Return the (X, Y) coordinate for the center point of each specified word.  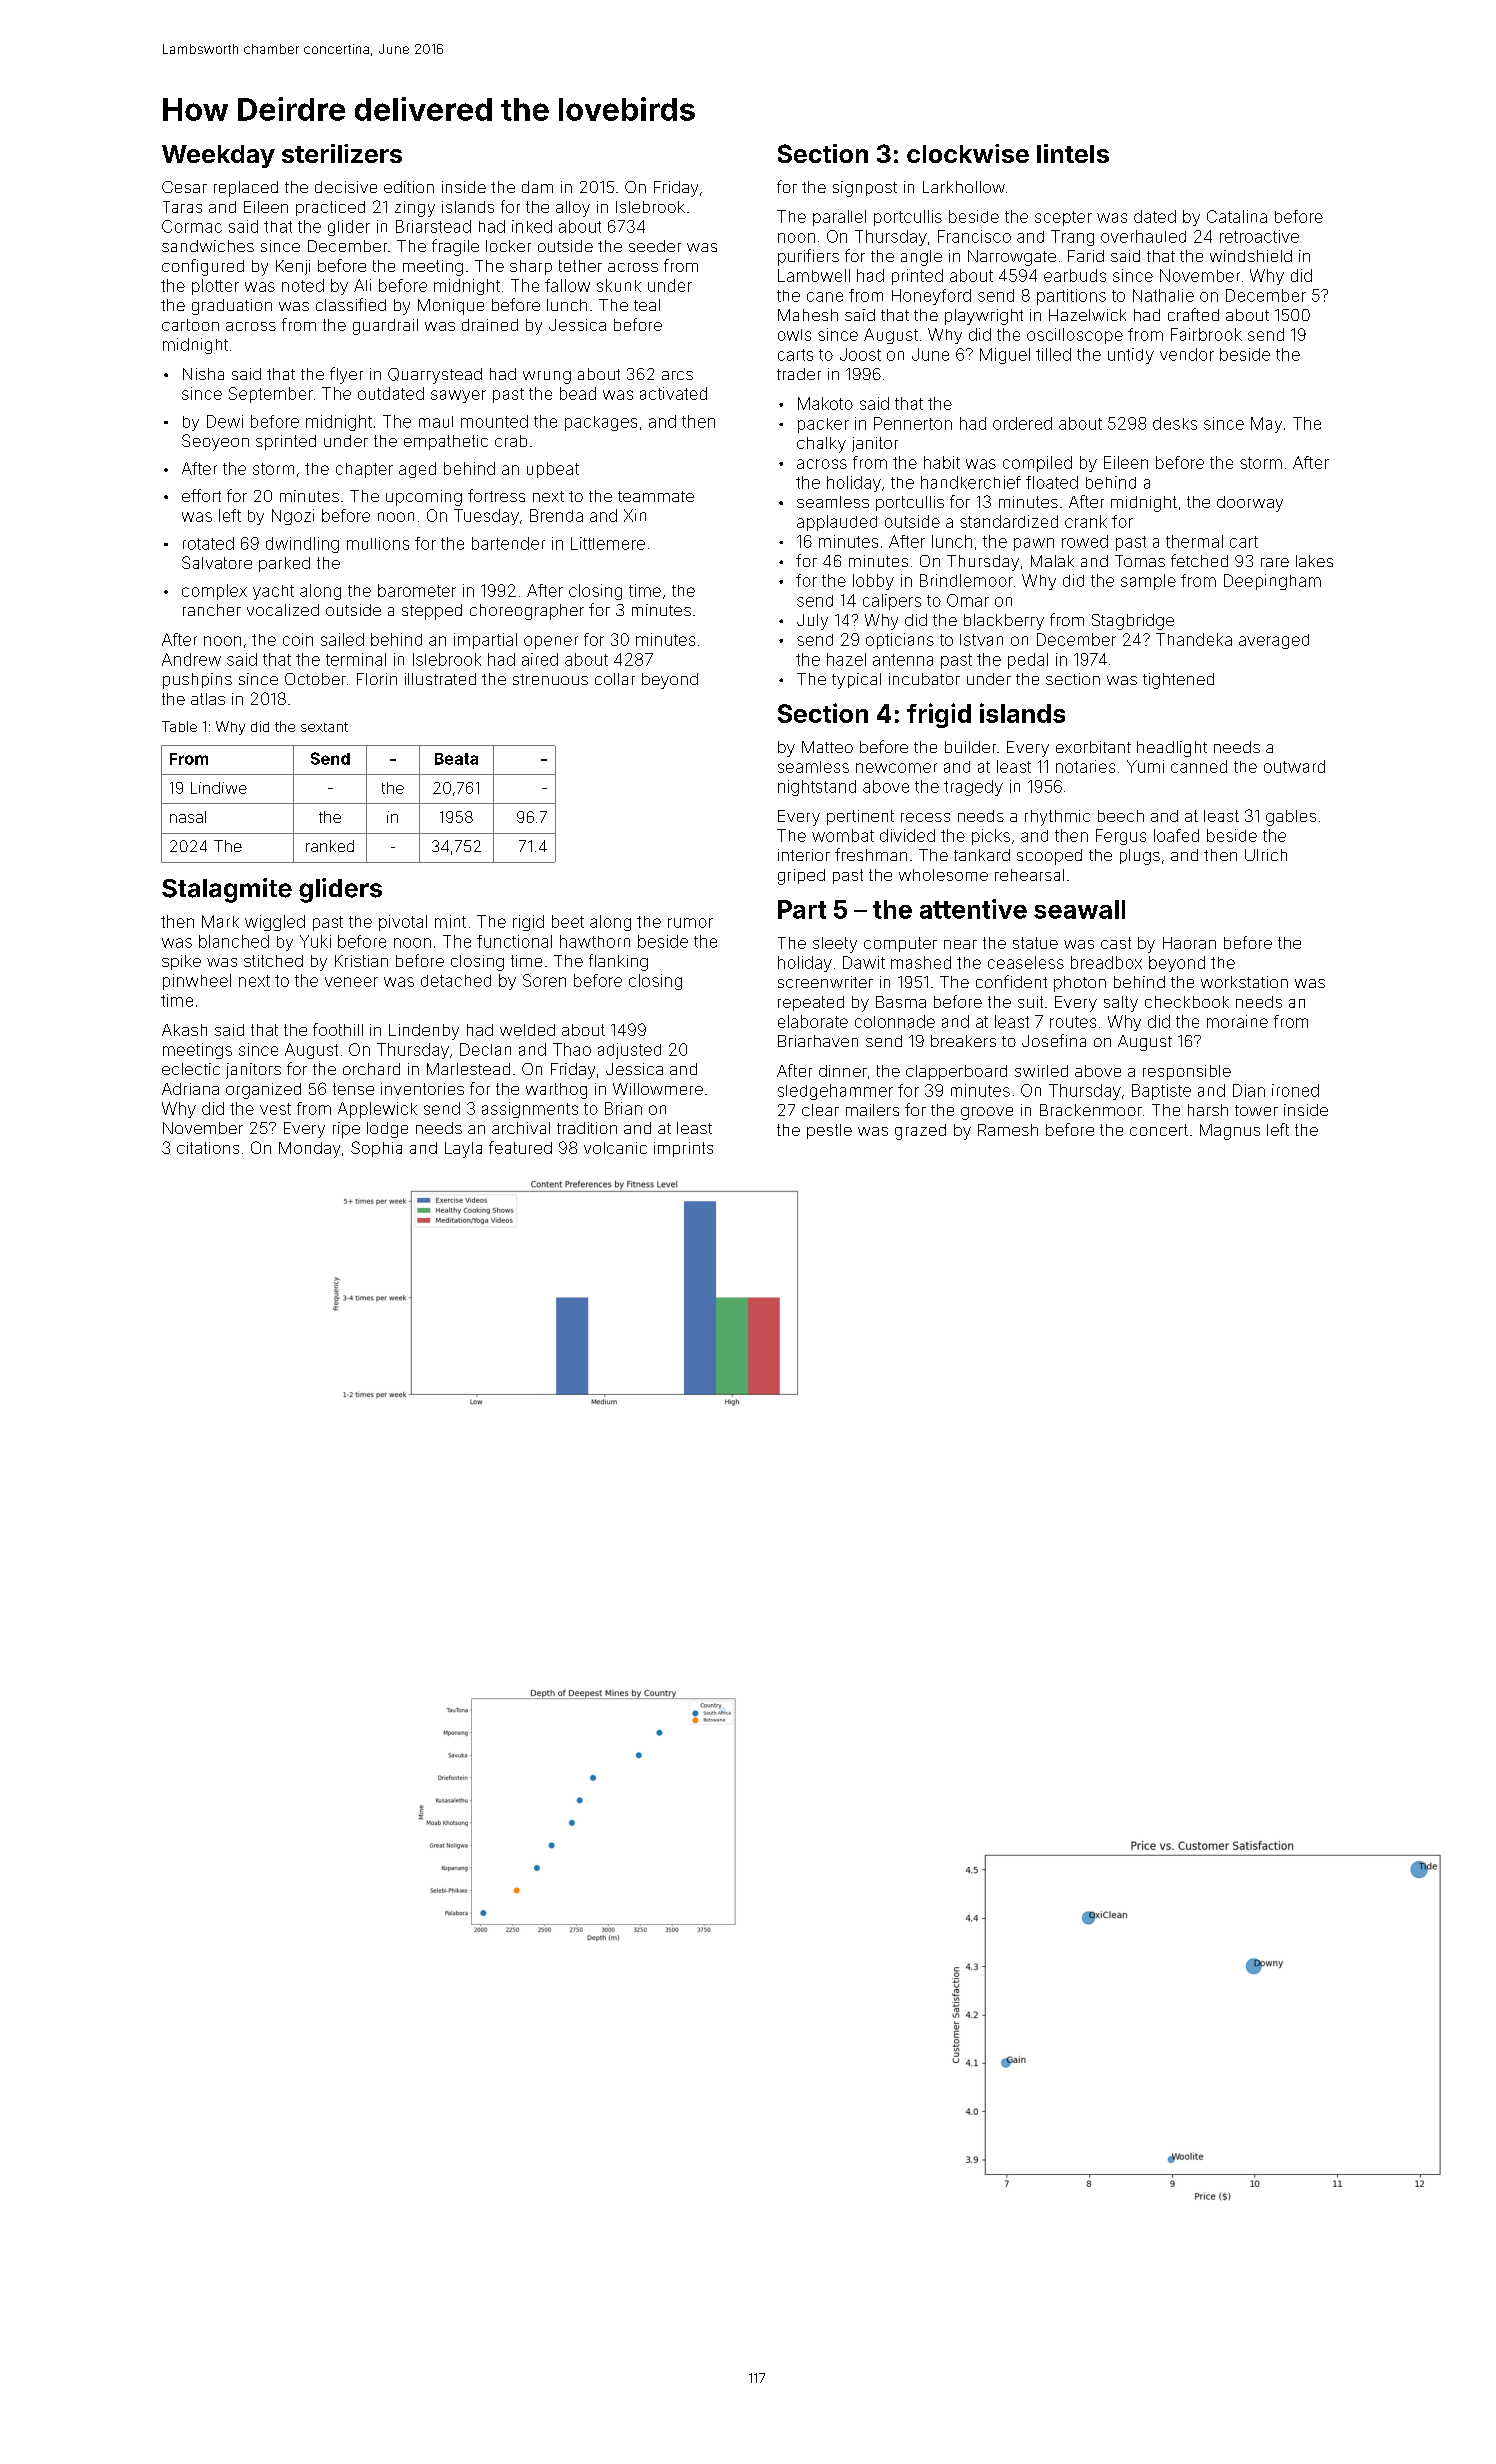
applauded (837, 523)
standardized (1009, 521)
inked (532, 226)
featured (520, 1147)
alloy (573, 209)
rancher (212, 610)
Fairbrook (1206, 334)
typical (856, 681)
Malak (1052, 561)
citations (208, 1148)
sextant (324, 727)
